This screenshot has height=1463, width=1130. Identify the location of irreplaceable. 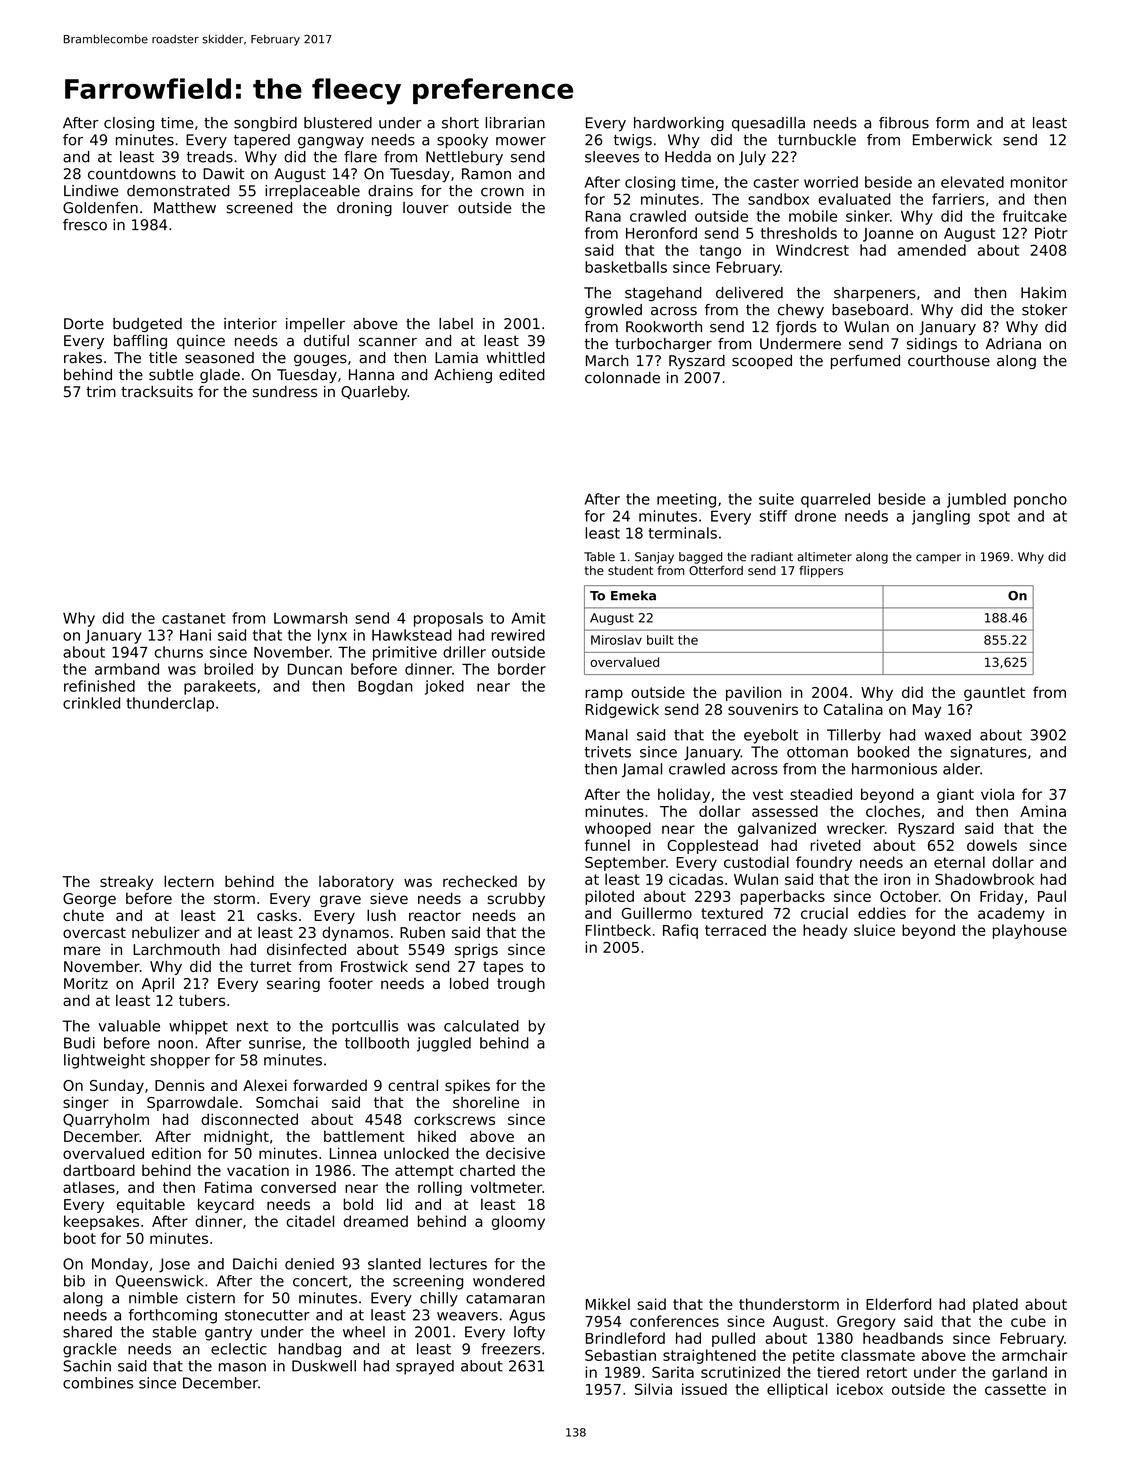
(312, 192).
